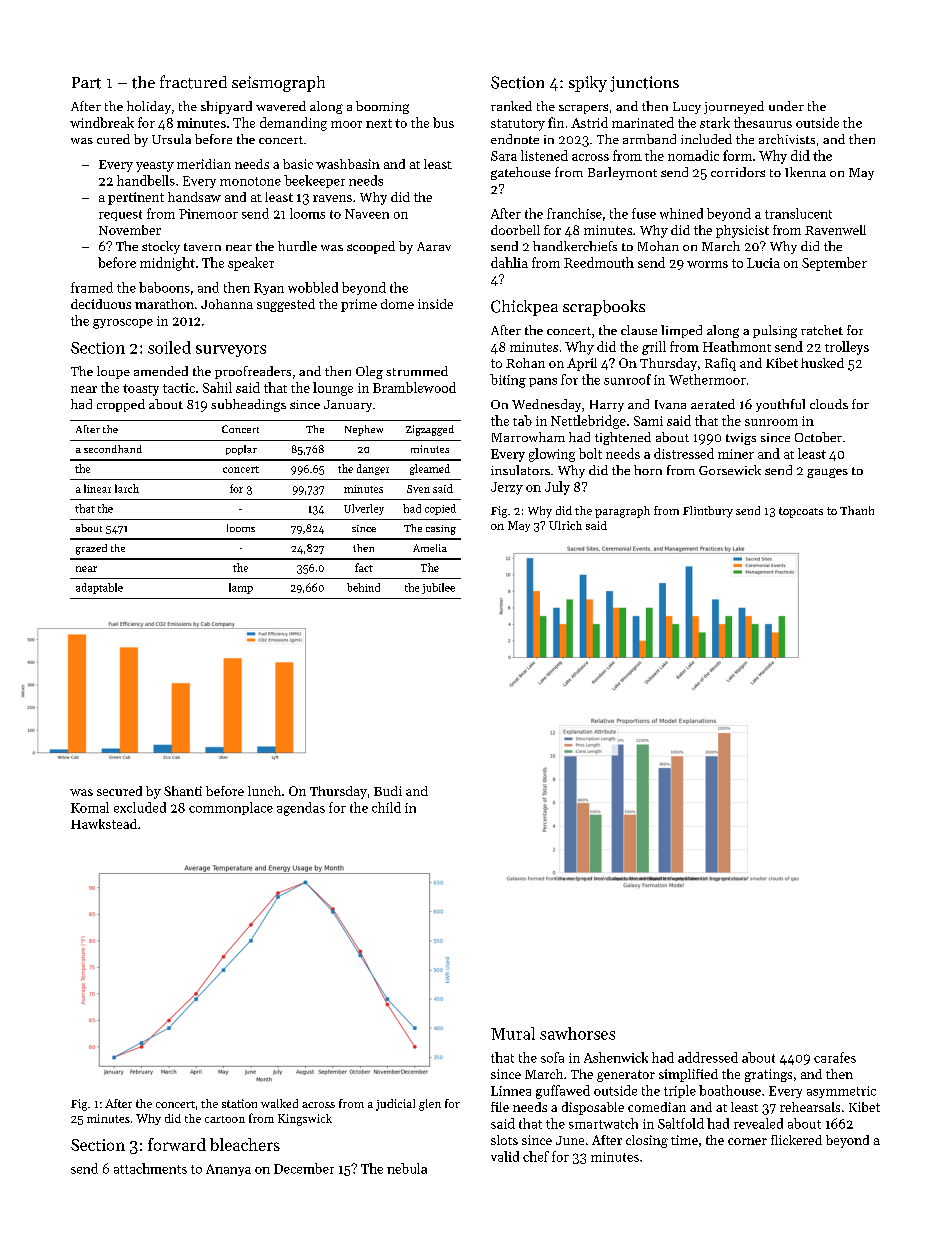 The height and width of the screenshot is (1233, 952). Describe the element at coordinates (104, 824) in the screenshot. I see `Hawkstead` at that location.
